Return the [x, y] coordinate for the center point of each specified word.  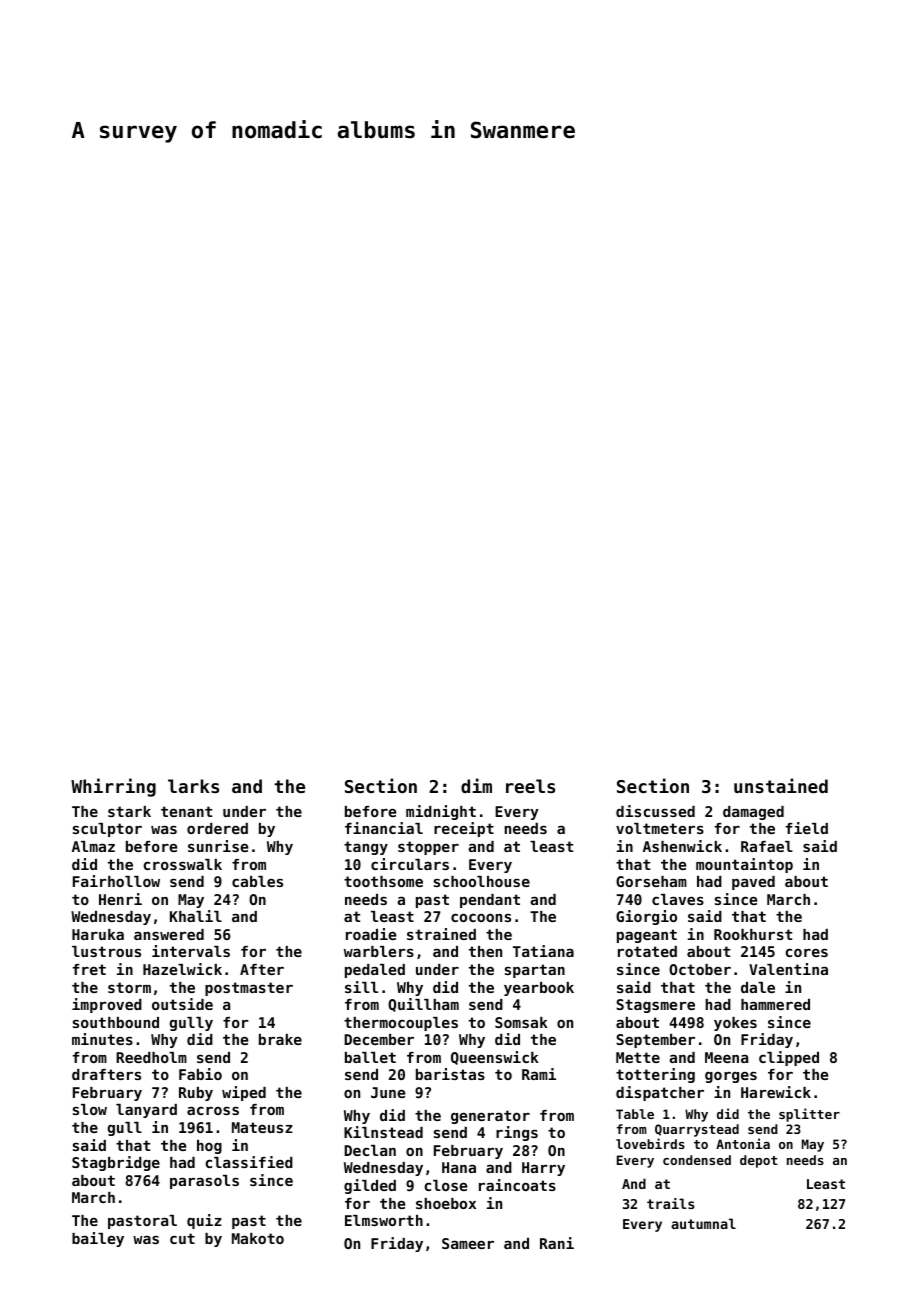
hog [209, 1147]
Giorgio [646, 917]
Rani [557, 1243]
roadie [371, 934]
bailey [98, 1239]
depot [758, 1161]
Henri [120, 899]
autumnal [703, 1223]
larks [193, 786]
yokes [735, 1024]
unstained [781, 785]
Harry [543, 1169]
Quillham [423, 1005]
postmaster [249, 989]
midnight [441, 812]
